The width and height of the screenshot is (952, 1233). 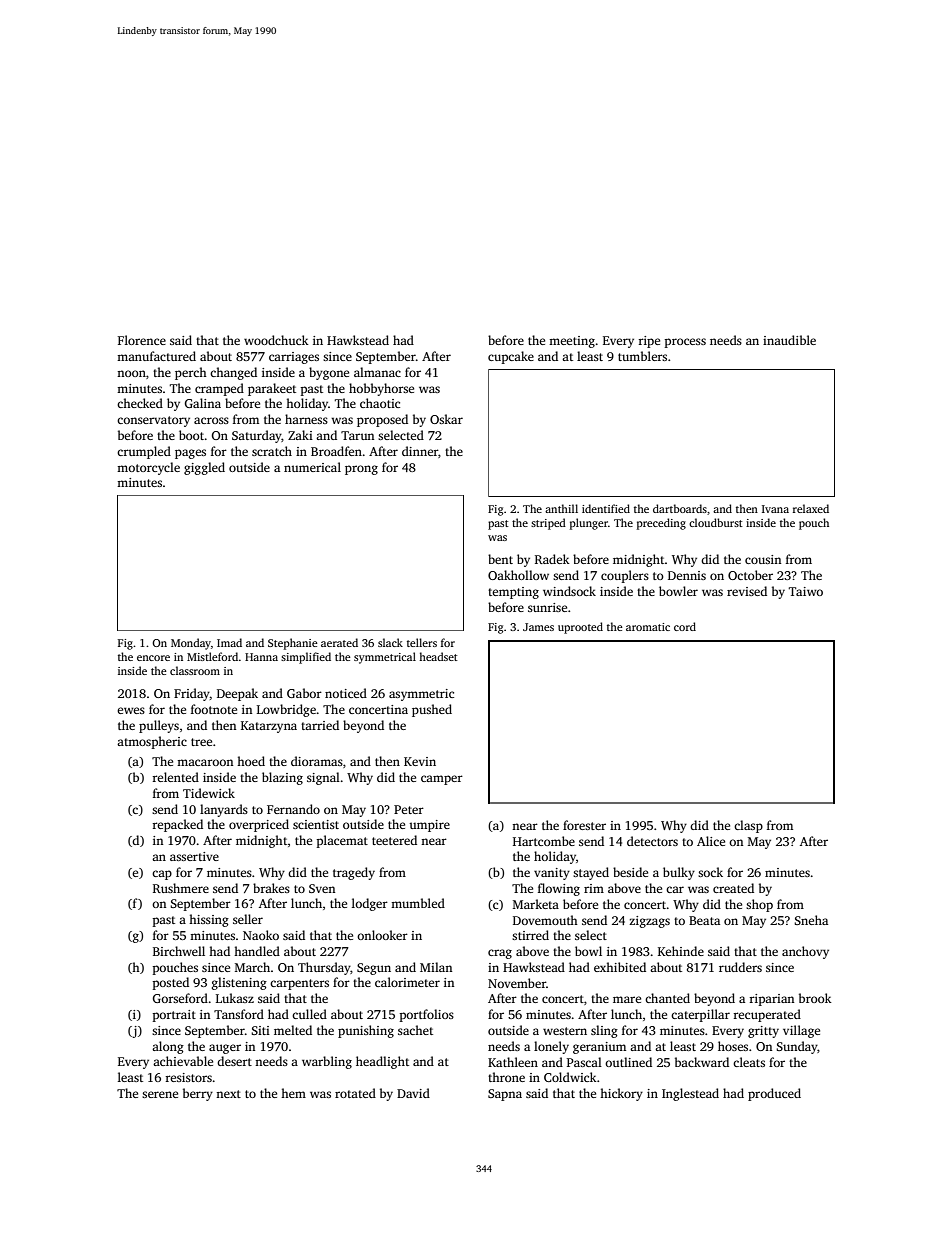 I want to click on produced, so click(x=774, y=1094).
